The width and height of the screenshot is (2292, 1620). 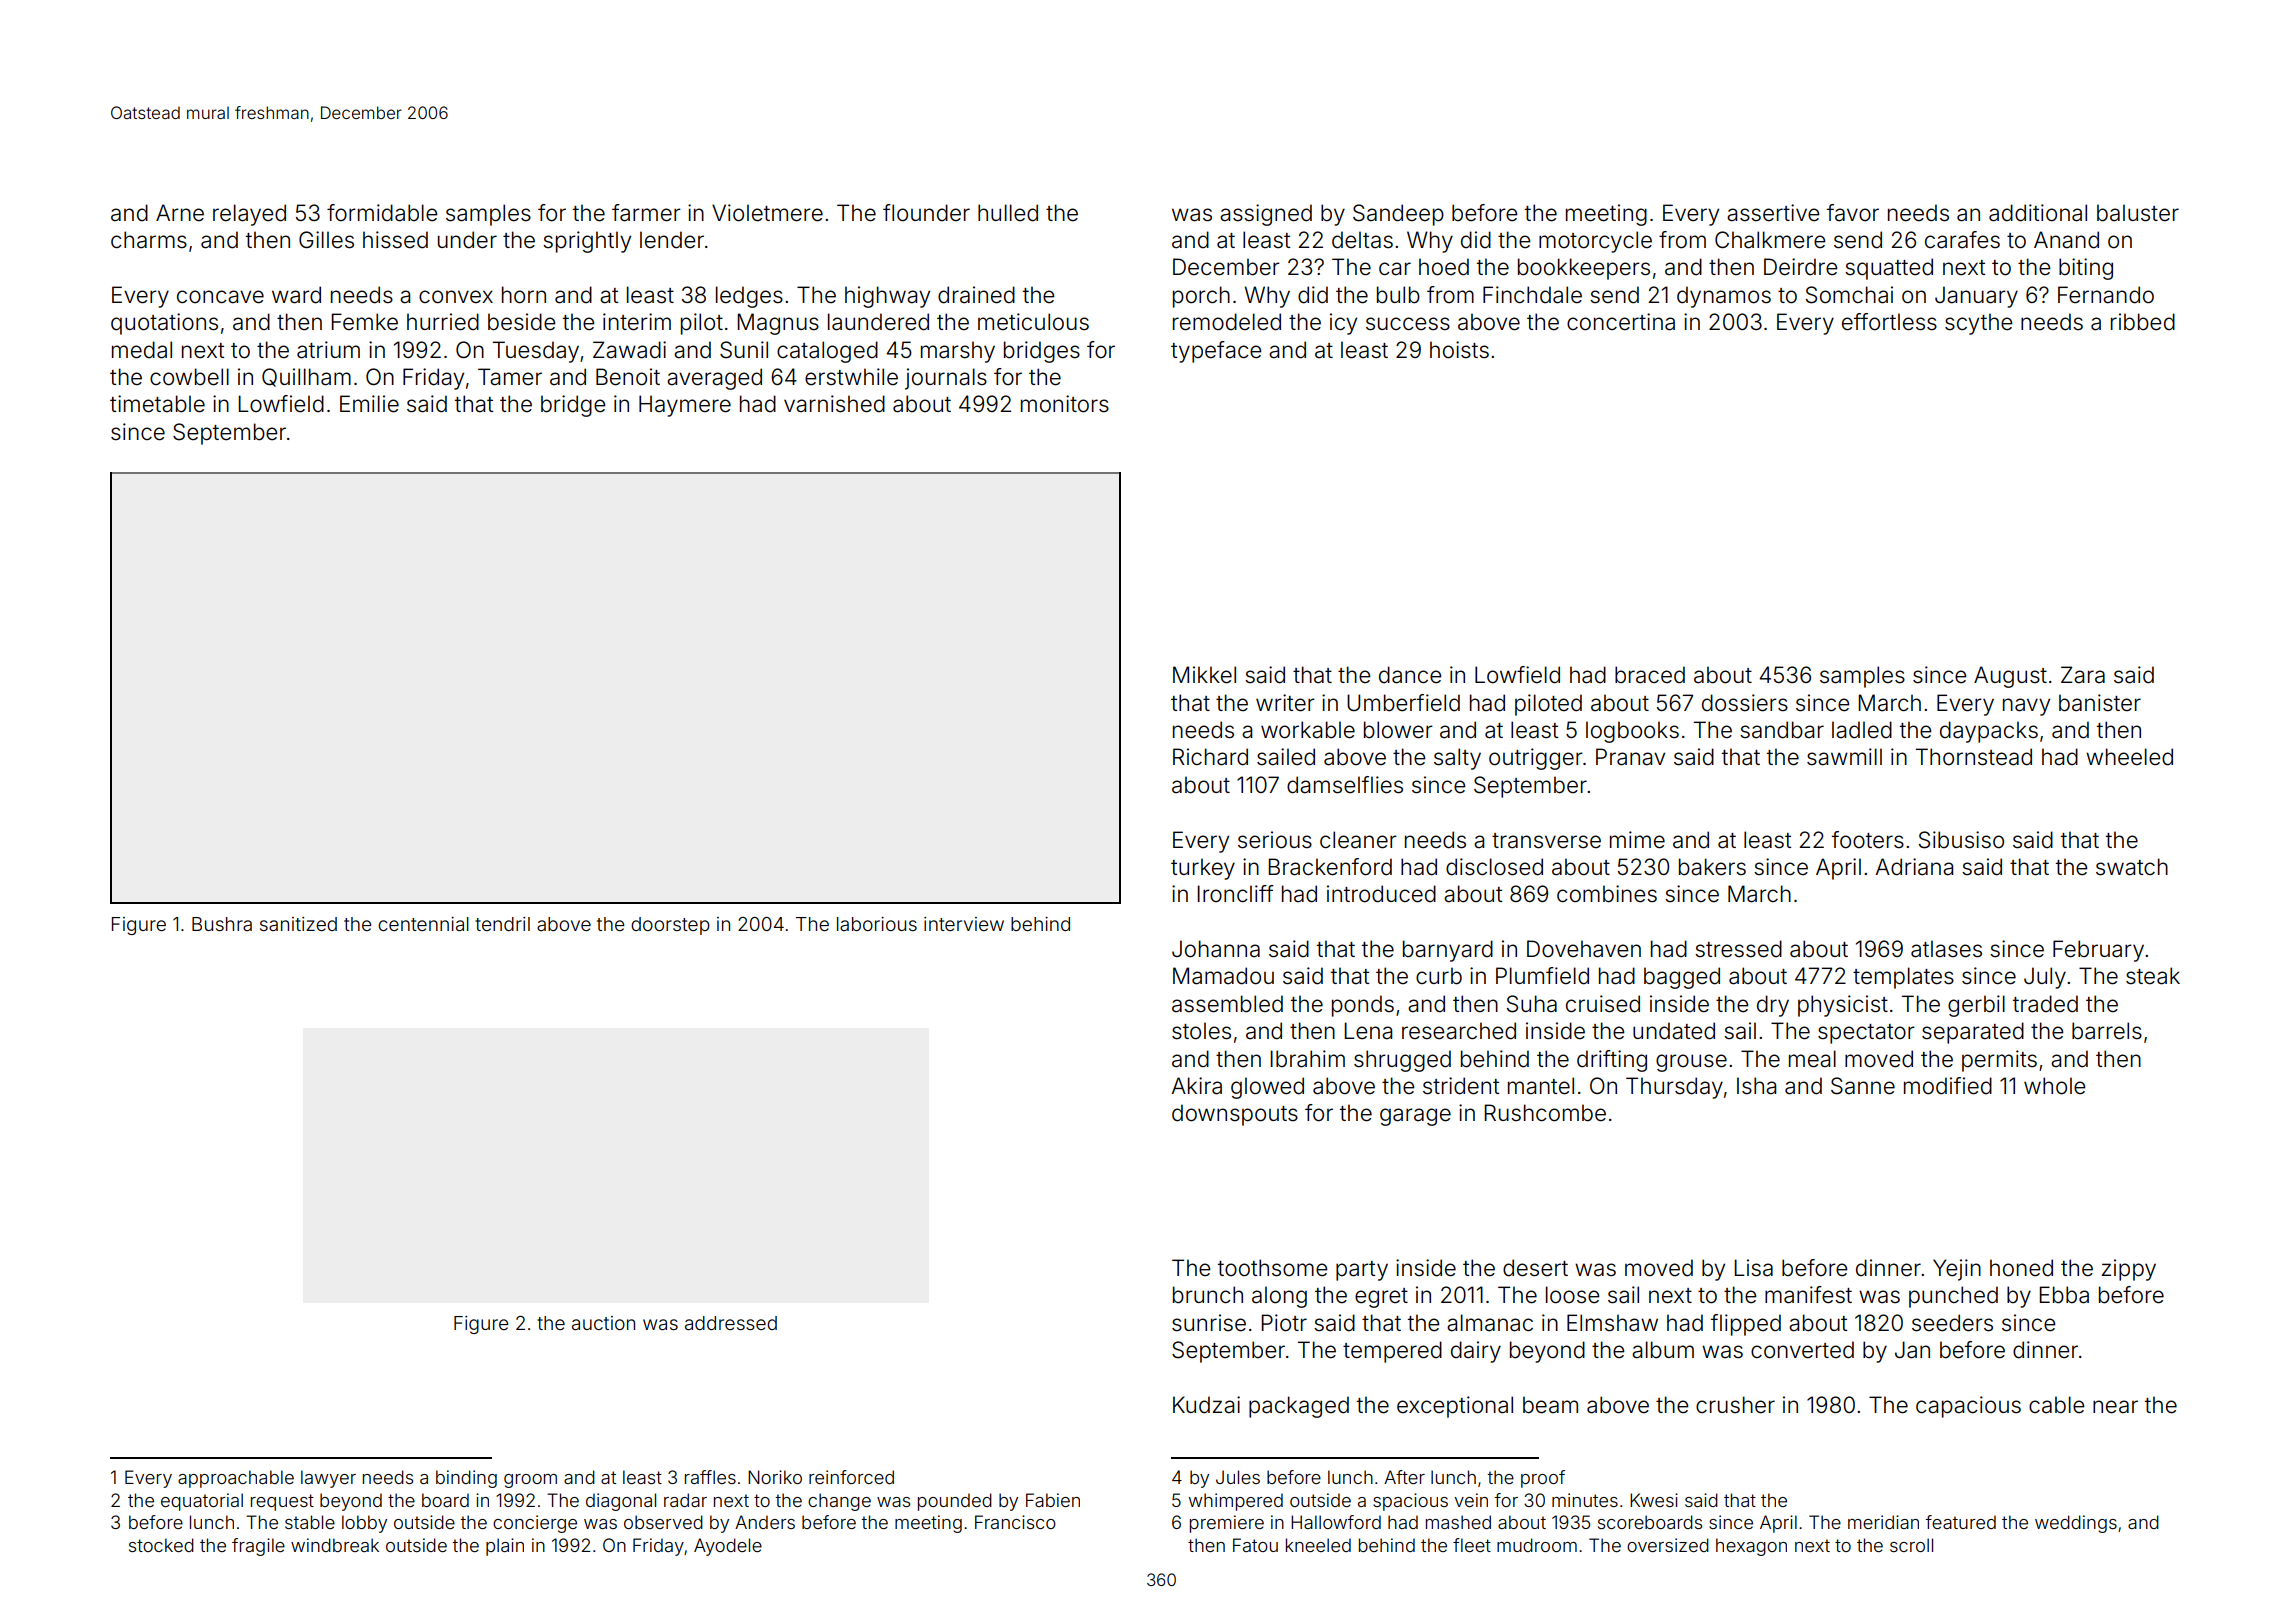 What do you see at coordinates (1853, 213) in the screenshot?
I see `favor` at bounding box center [1853, 213].
